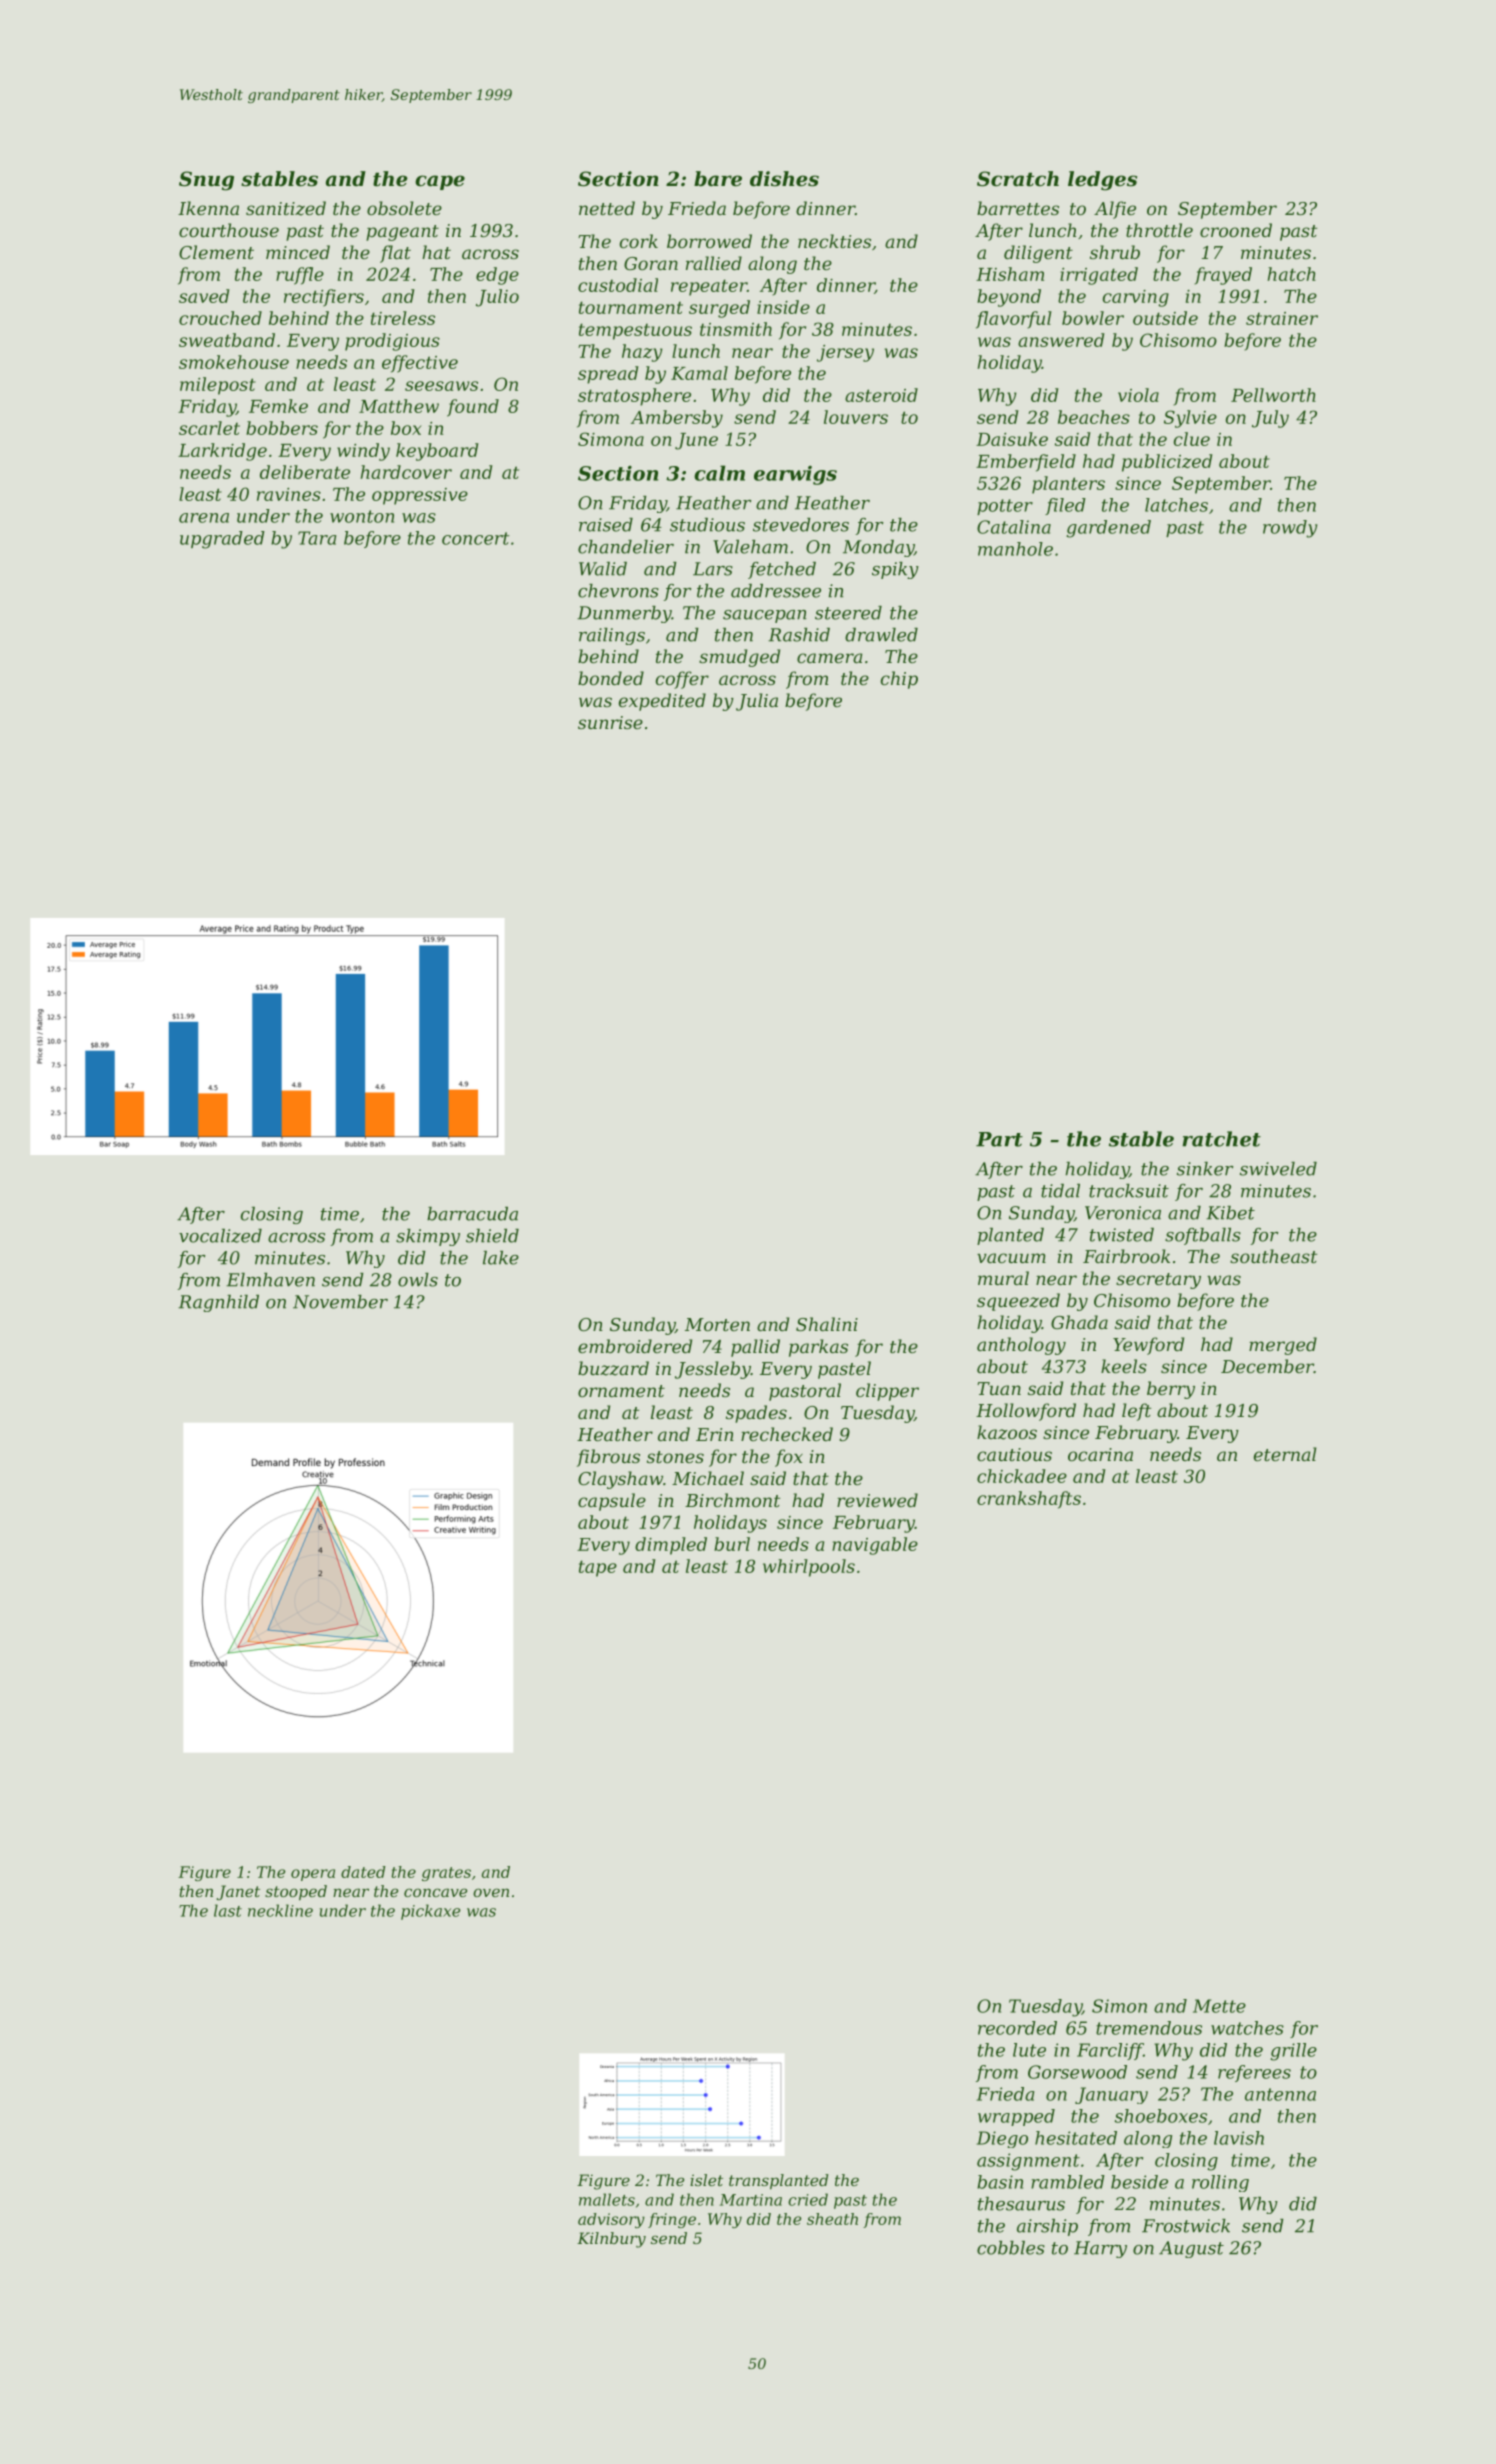  Describe the element at coordinates (1149, 2028) in the screenshot. I see `tremendous` at that location.
